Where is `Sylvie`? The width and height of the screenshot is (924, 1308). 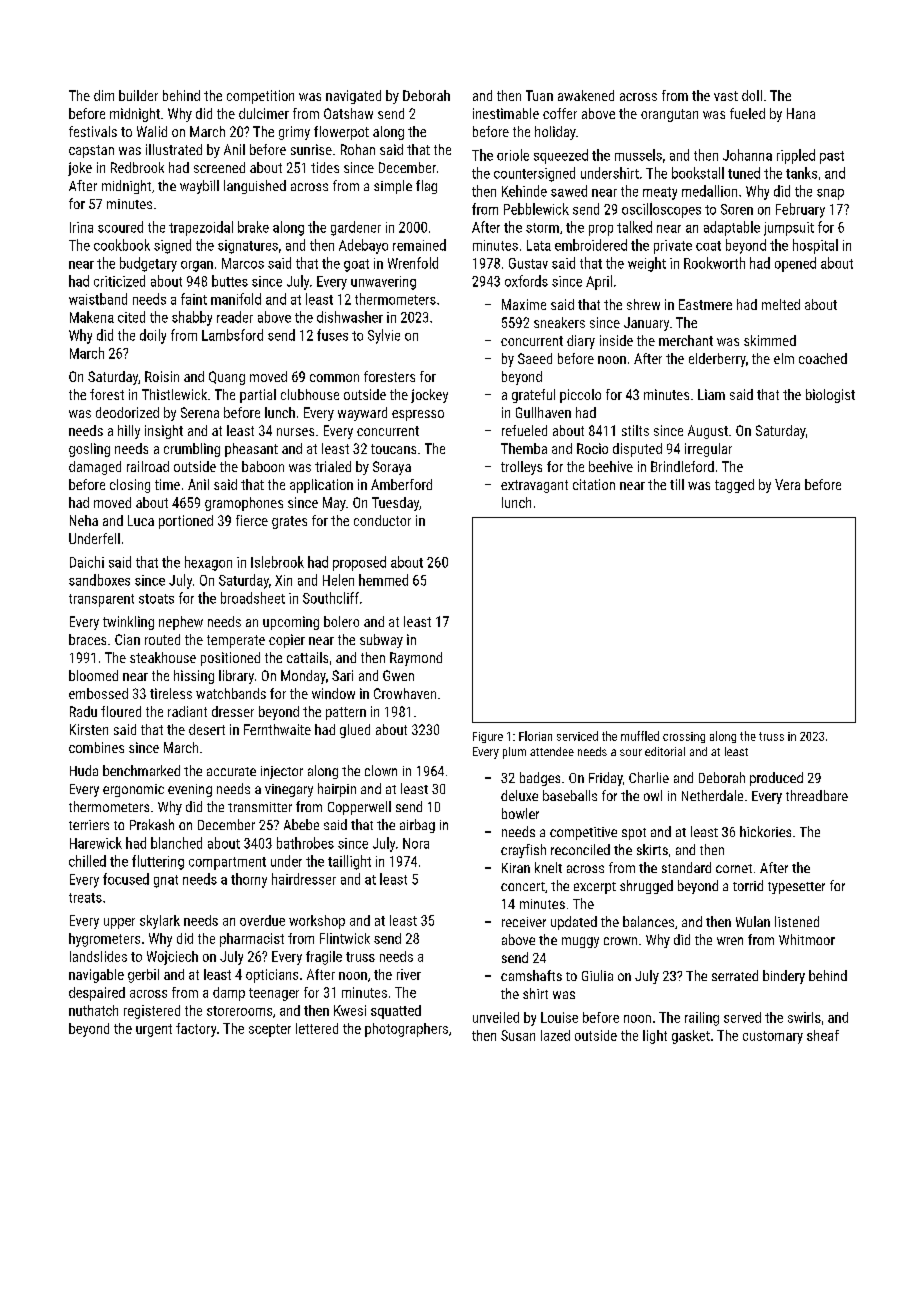 Sylvie is located at coordinates (384, 336).
